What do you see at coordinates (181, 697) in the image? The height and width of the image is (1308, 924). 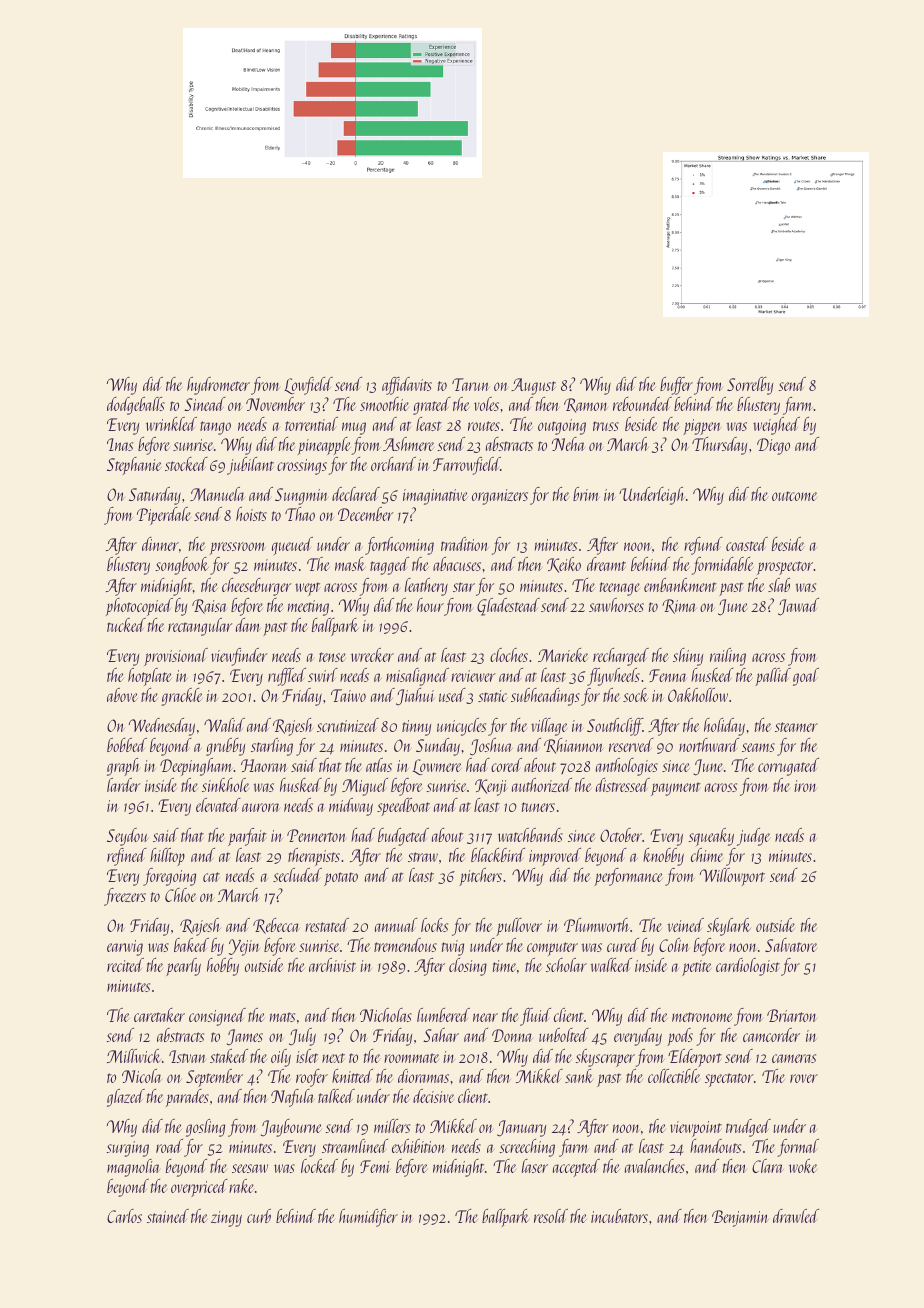 I see `grackle` at bounding box center [181, 697].
